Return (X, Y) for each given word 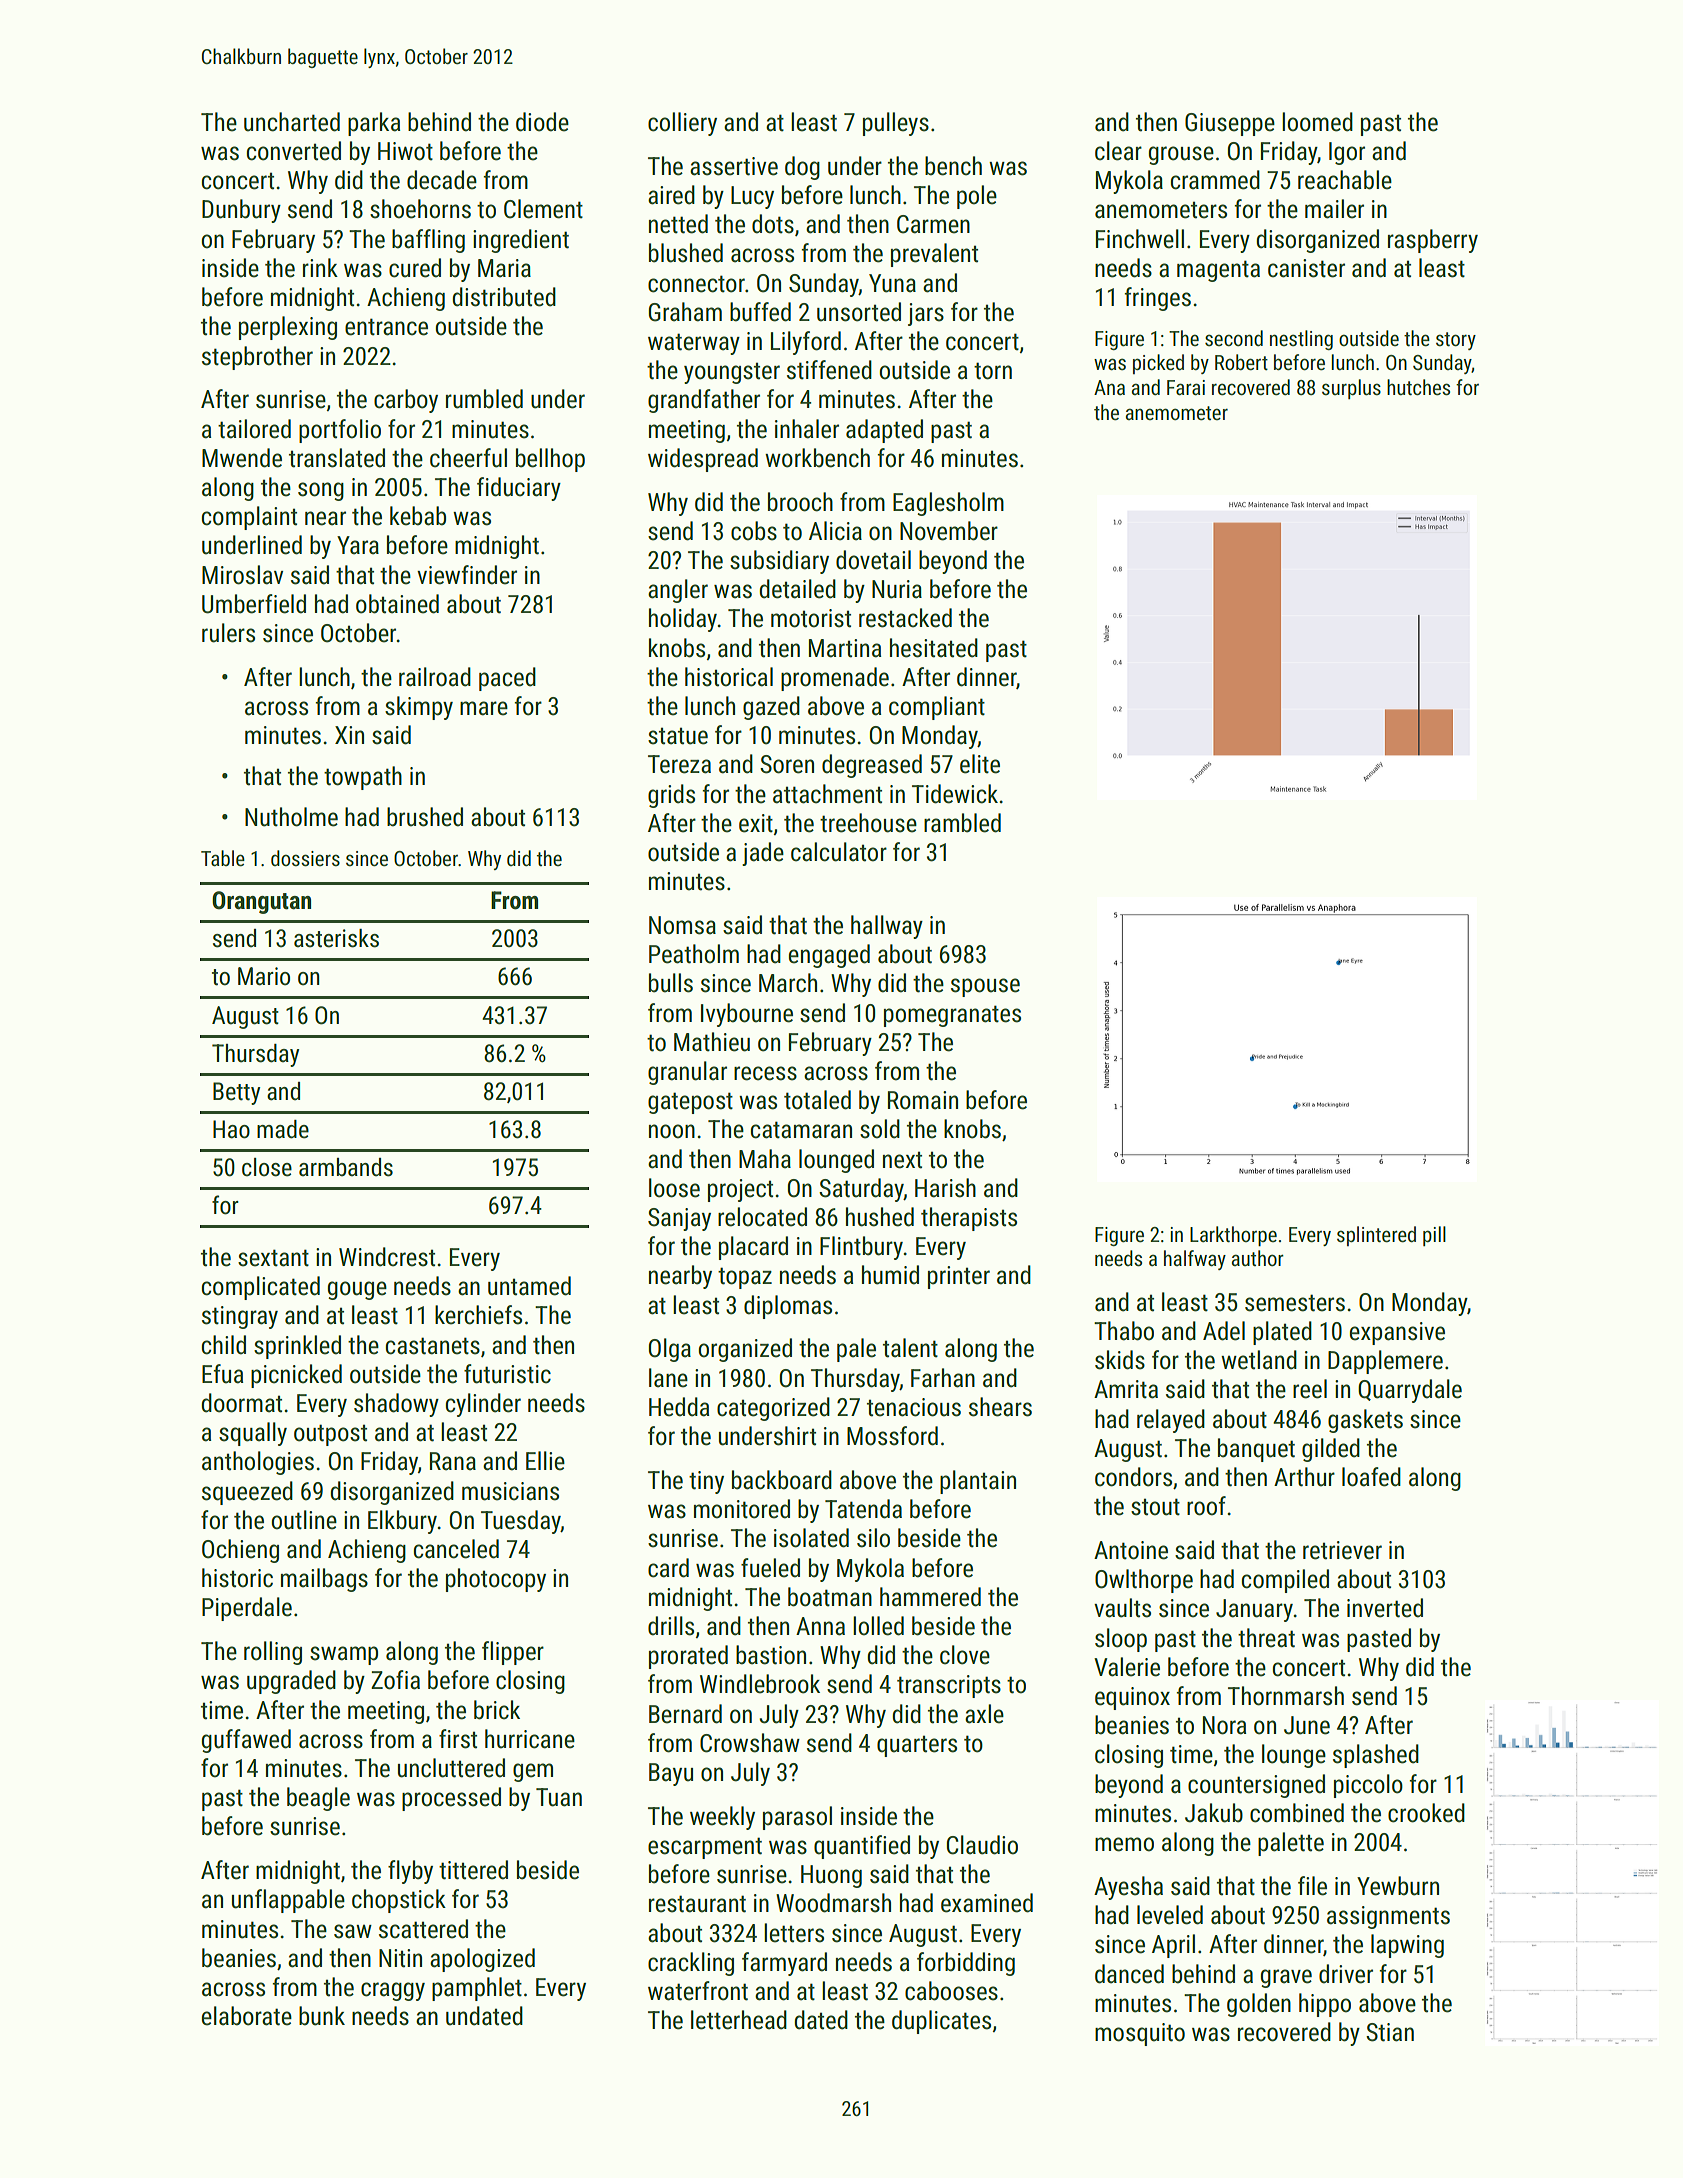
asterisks (336, 938)
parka (374, 124)
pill (1434, 1236)
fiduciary (519, 489)
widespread (703, 460)
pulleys (896, 124)
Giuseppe (1230, 124)
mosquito (1140, 2034)
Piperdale (247, 1609)
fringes (1157, 299)
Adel (1224, 1331)
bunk (322, 2016)
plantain (978, 1482)
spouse (985, 987)
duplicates (941, 2022)
